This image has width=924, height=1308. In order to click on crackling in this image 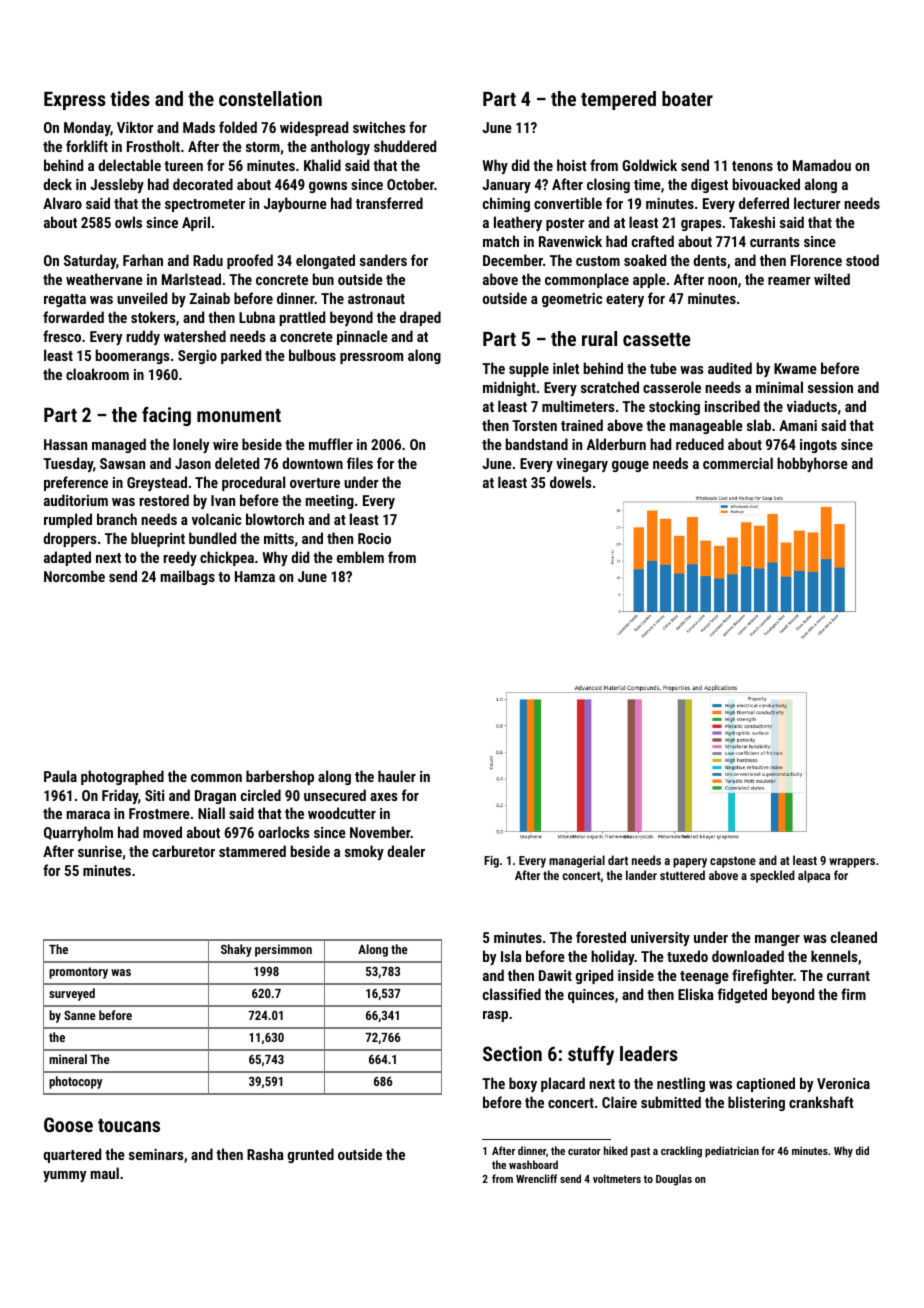, I will do `click(681, 1152)`.
